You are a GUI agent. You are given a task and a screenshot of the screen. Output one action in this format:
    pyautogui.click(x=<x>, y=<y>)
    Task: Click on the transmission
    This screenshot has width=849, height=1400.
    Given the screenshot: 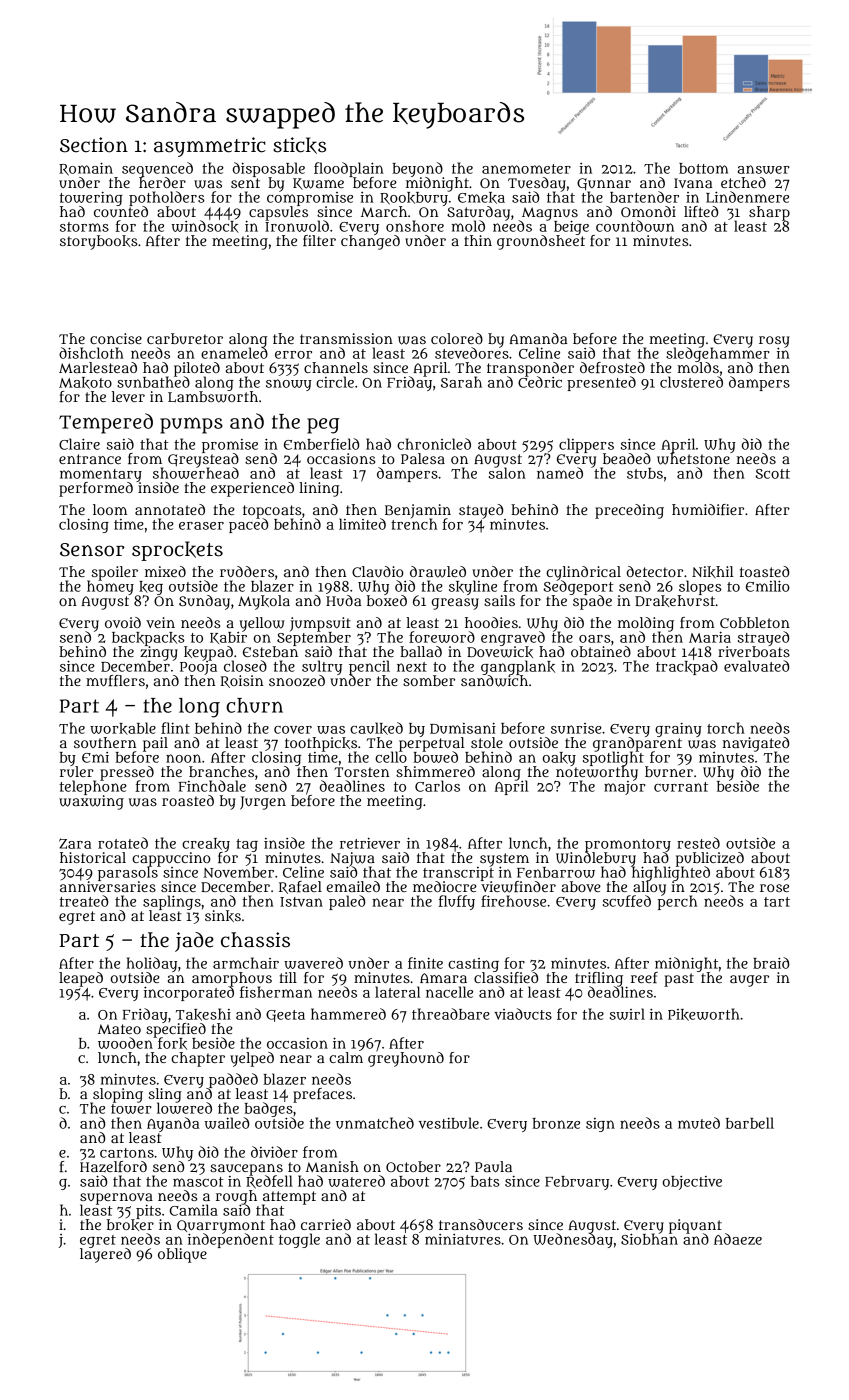 What is the action you would take?
    pyautogui.click(x=346, y=338)
